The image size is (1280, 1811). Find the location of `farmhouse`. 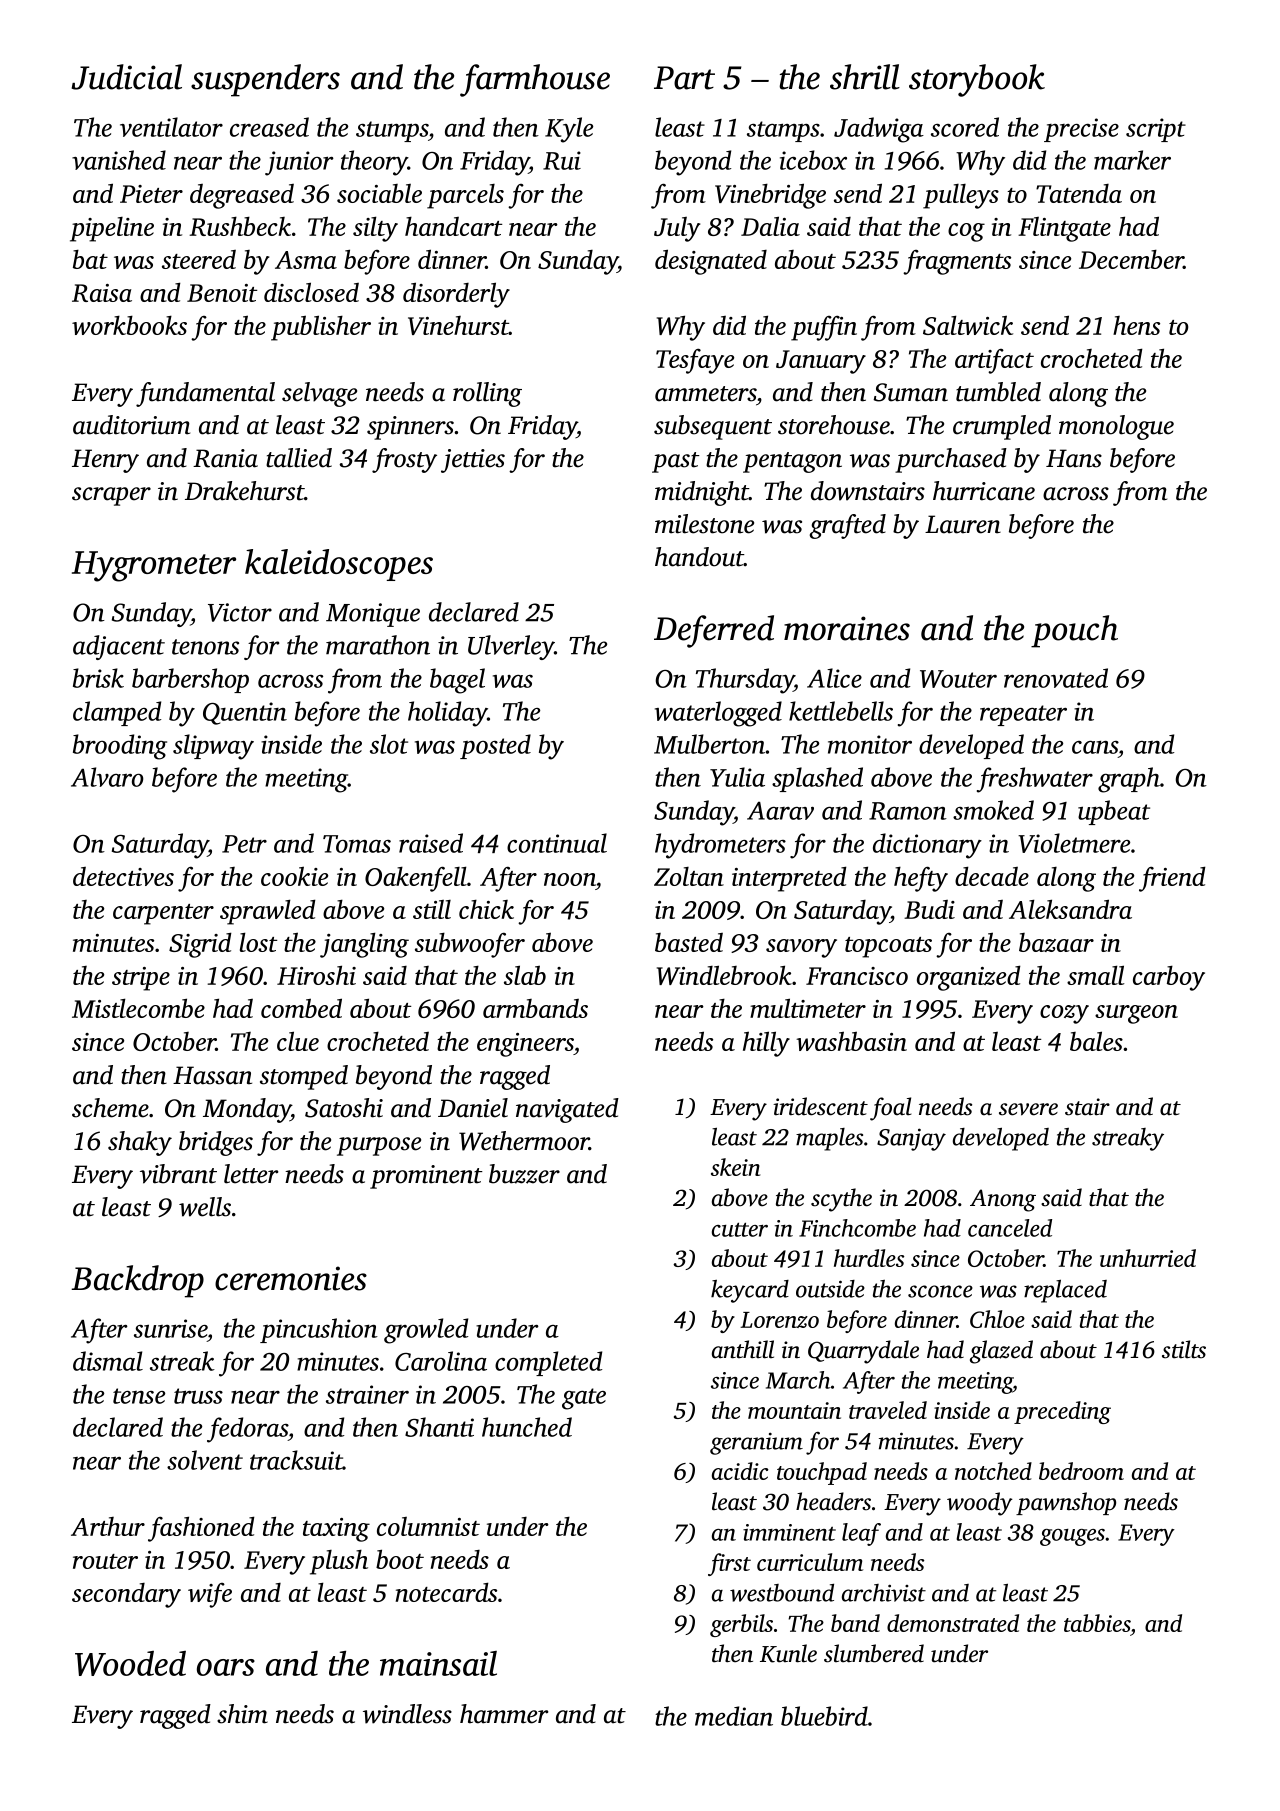

farmhouse is located at coordinates (535, 80).
